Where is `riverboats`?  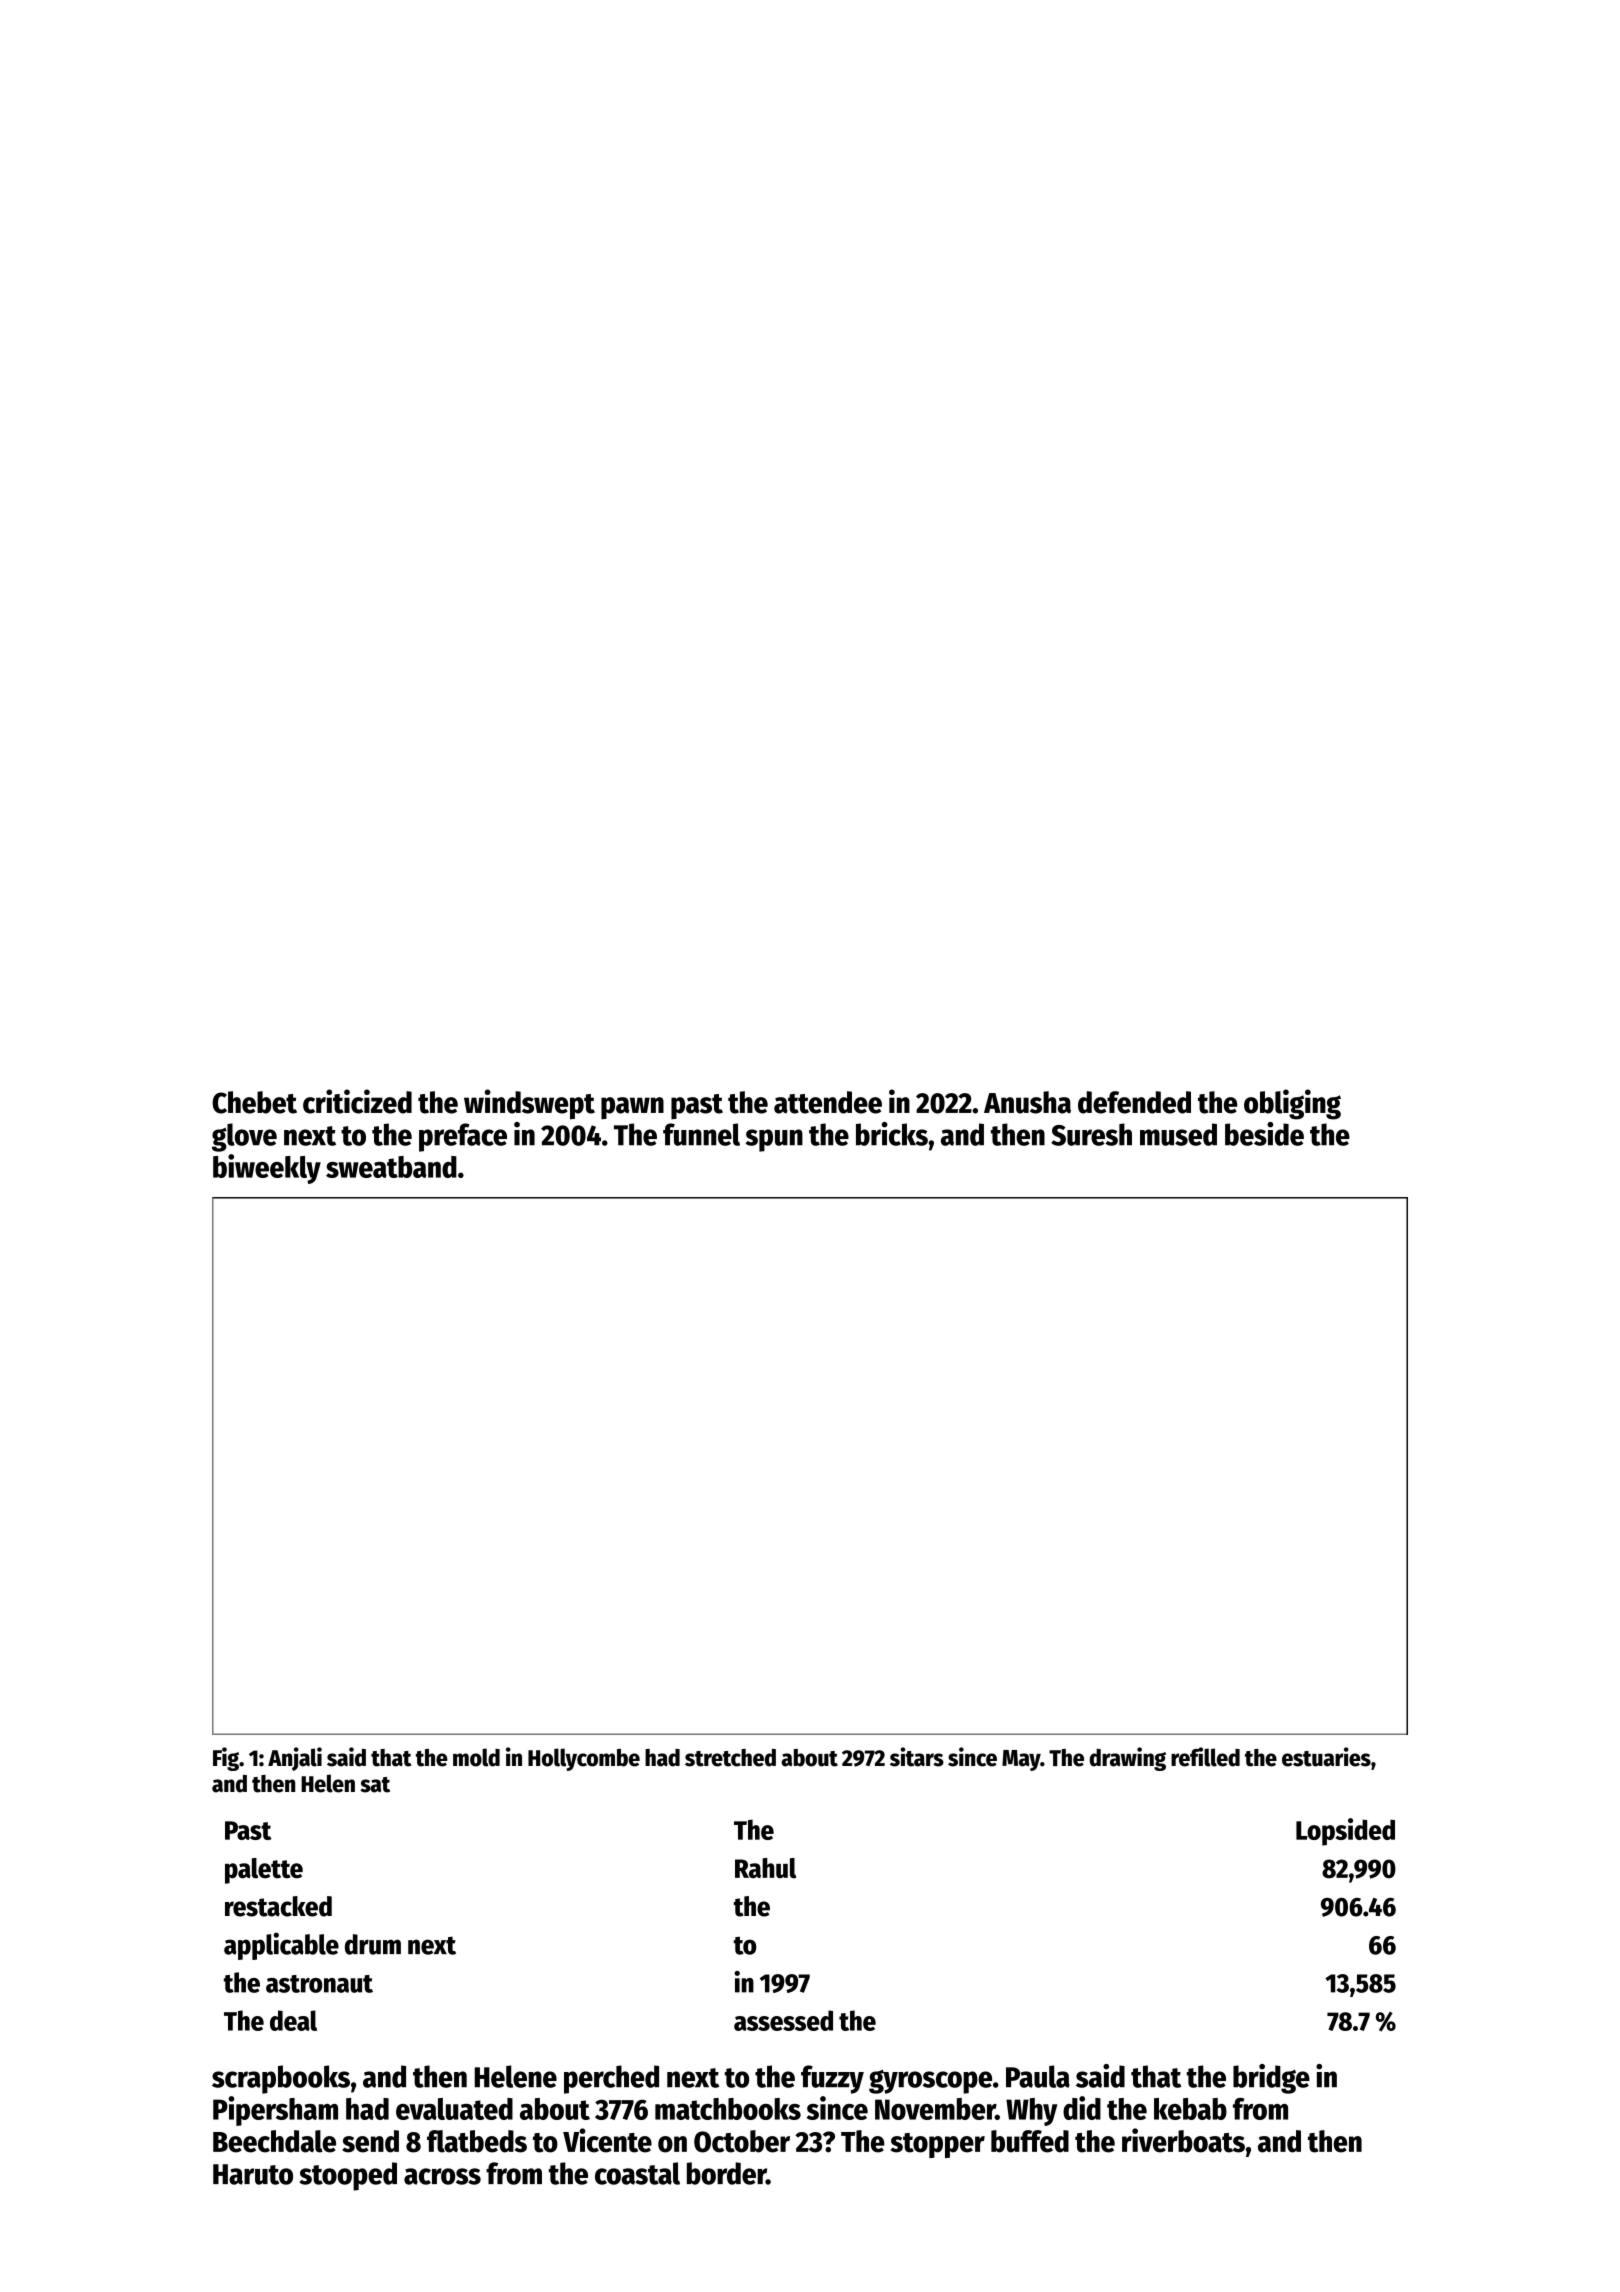
riverboats is located at coordinates (1183, 2140).
